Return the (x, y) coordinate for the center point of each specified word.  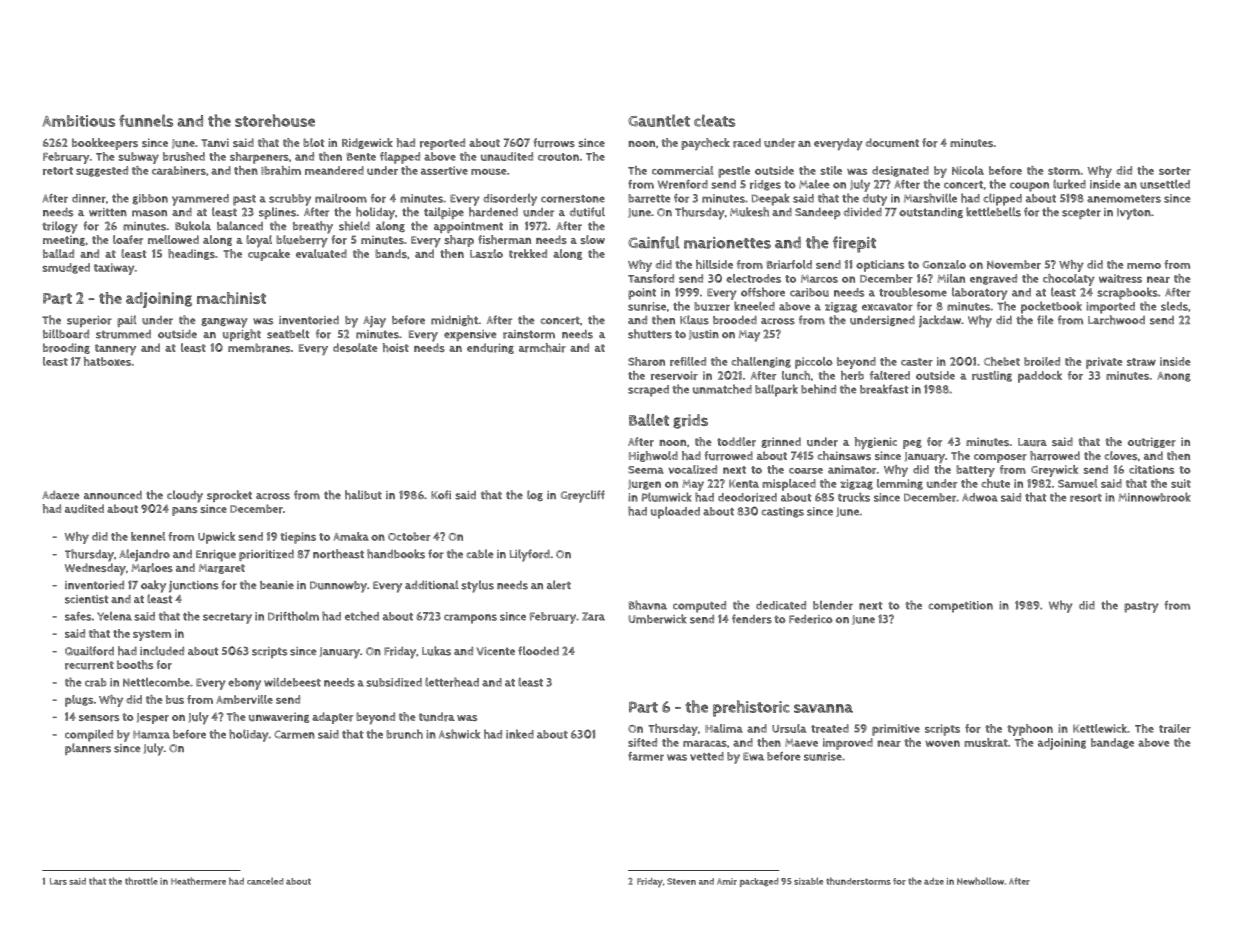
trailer (1175, 728)
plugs (79, 701)
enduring (490, 348)
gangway (224, 323)
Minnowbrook (1154, 497)
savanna (823, 708)
